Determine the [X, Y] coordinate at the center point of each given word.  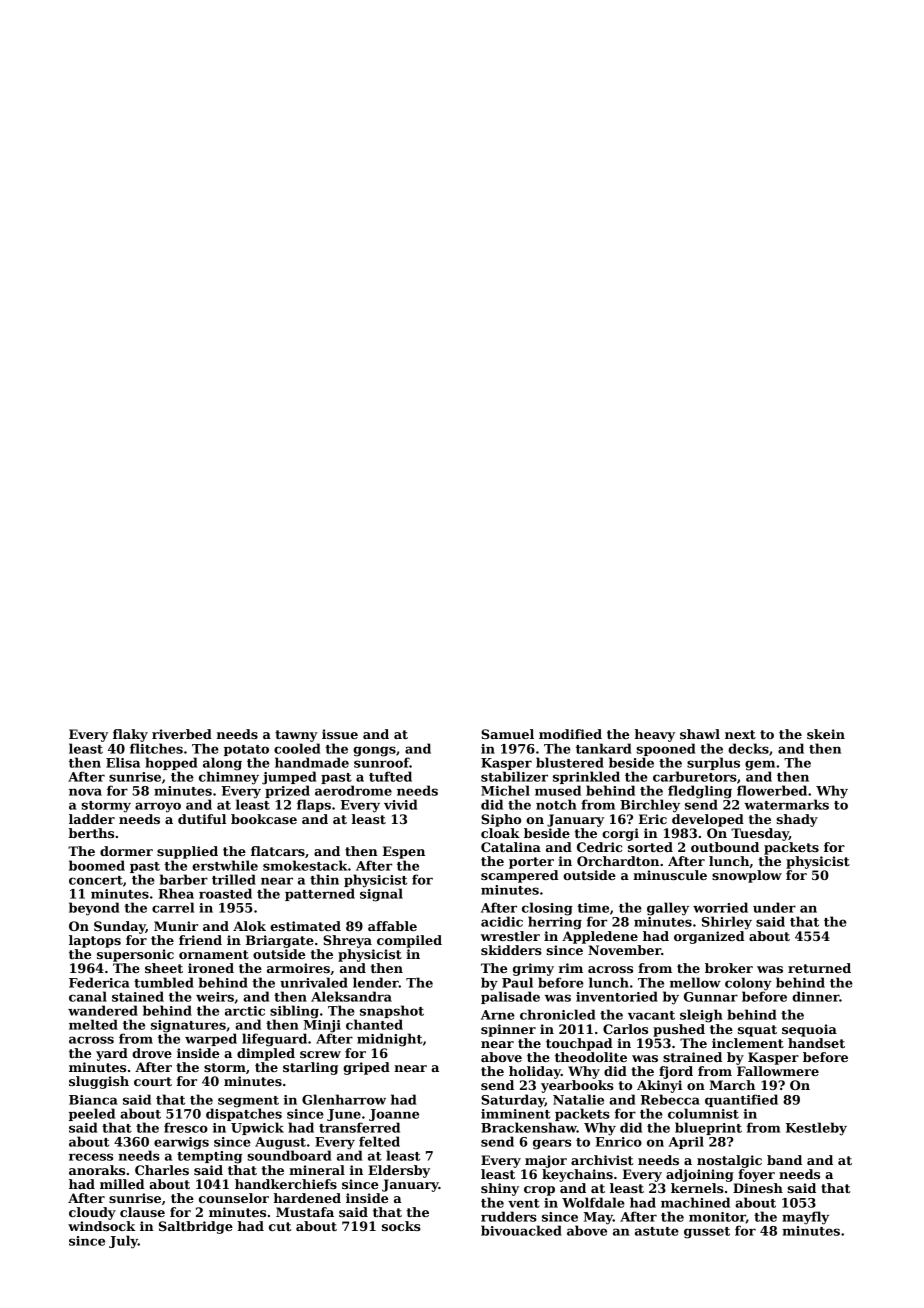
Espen [404, 852]
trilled [234, 879]
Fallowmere [778, 1071]
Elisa [123, 762]
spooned [665, 749]
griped [366, 1068]
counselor [234, 1198]
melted [93, 1024]
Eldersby [399, 1171]
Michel [505, 790]
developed [708, 820]
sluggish [99, 1082]
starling [310, 1068]
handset [816, 1043]
